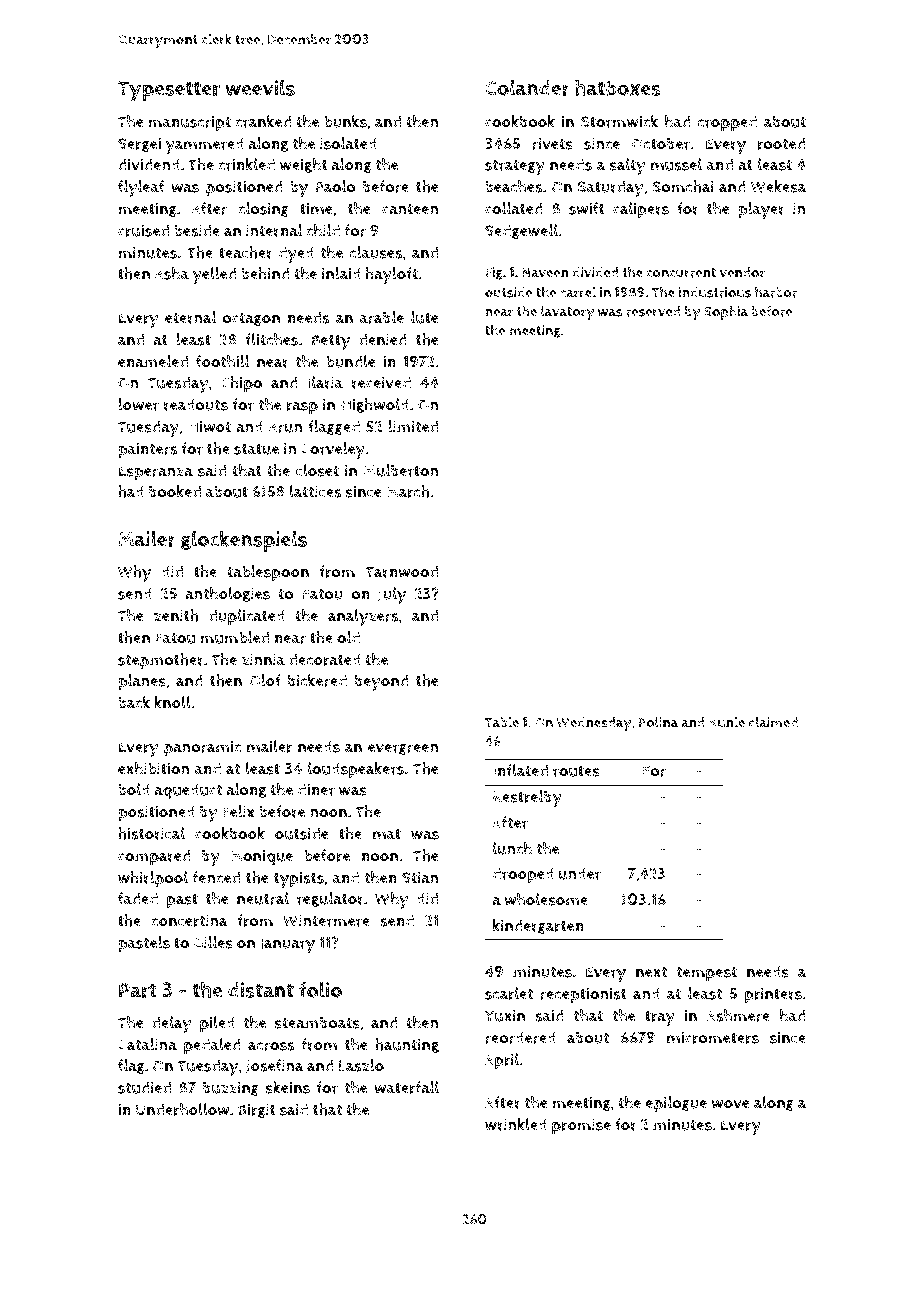 Image resolution: width=924 pixels, height=1311 pixels. What do you see at coordinates (527, 87) in the document?
I see `Colander` at bounding box center [527, 87].
